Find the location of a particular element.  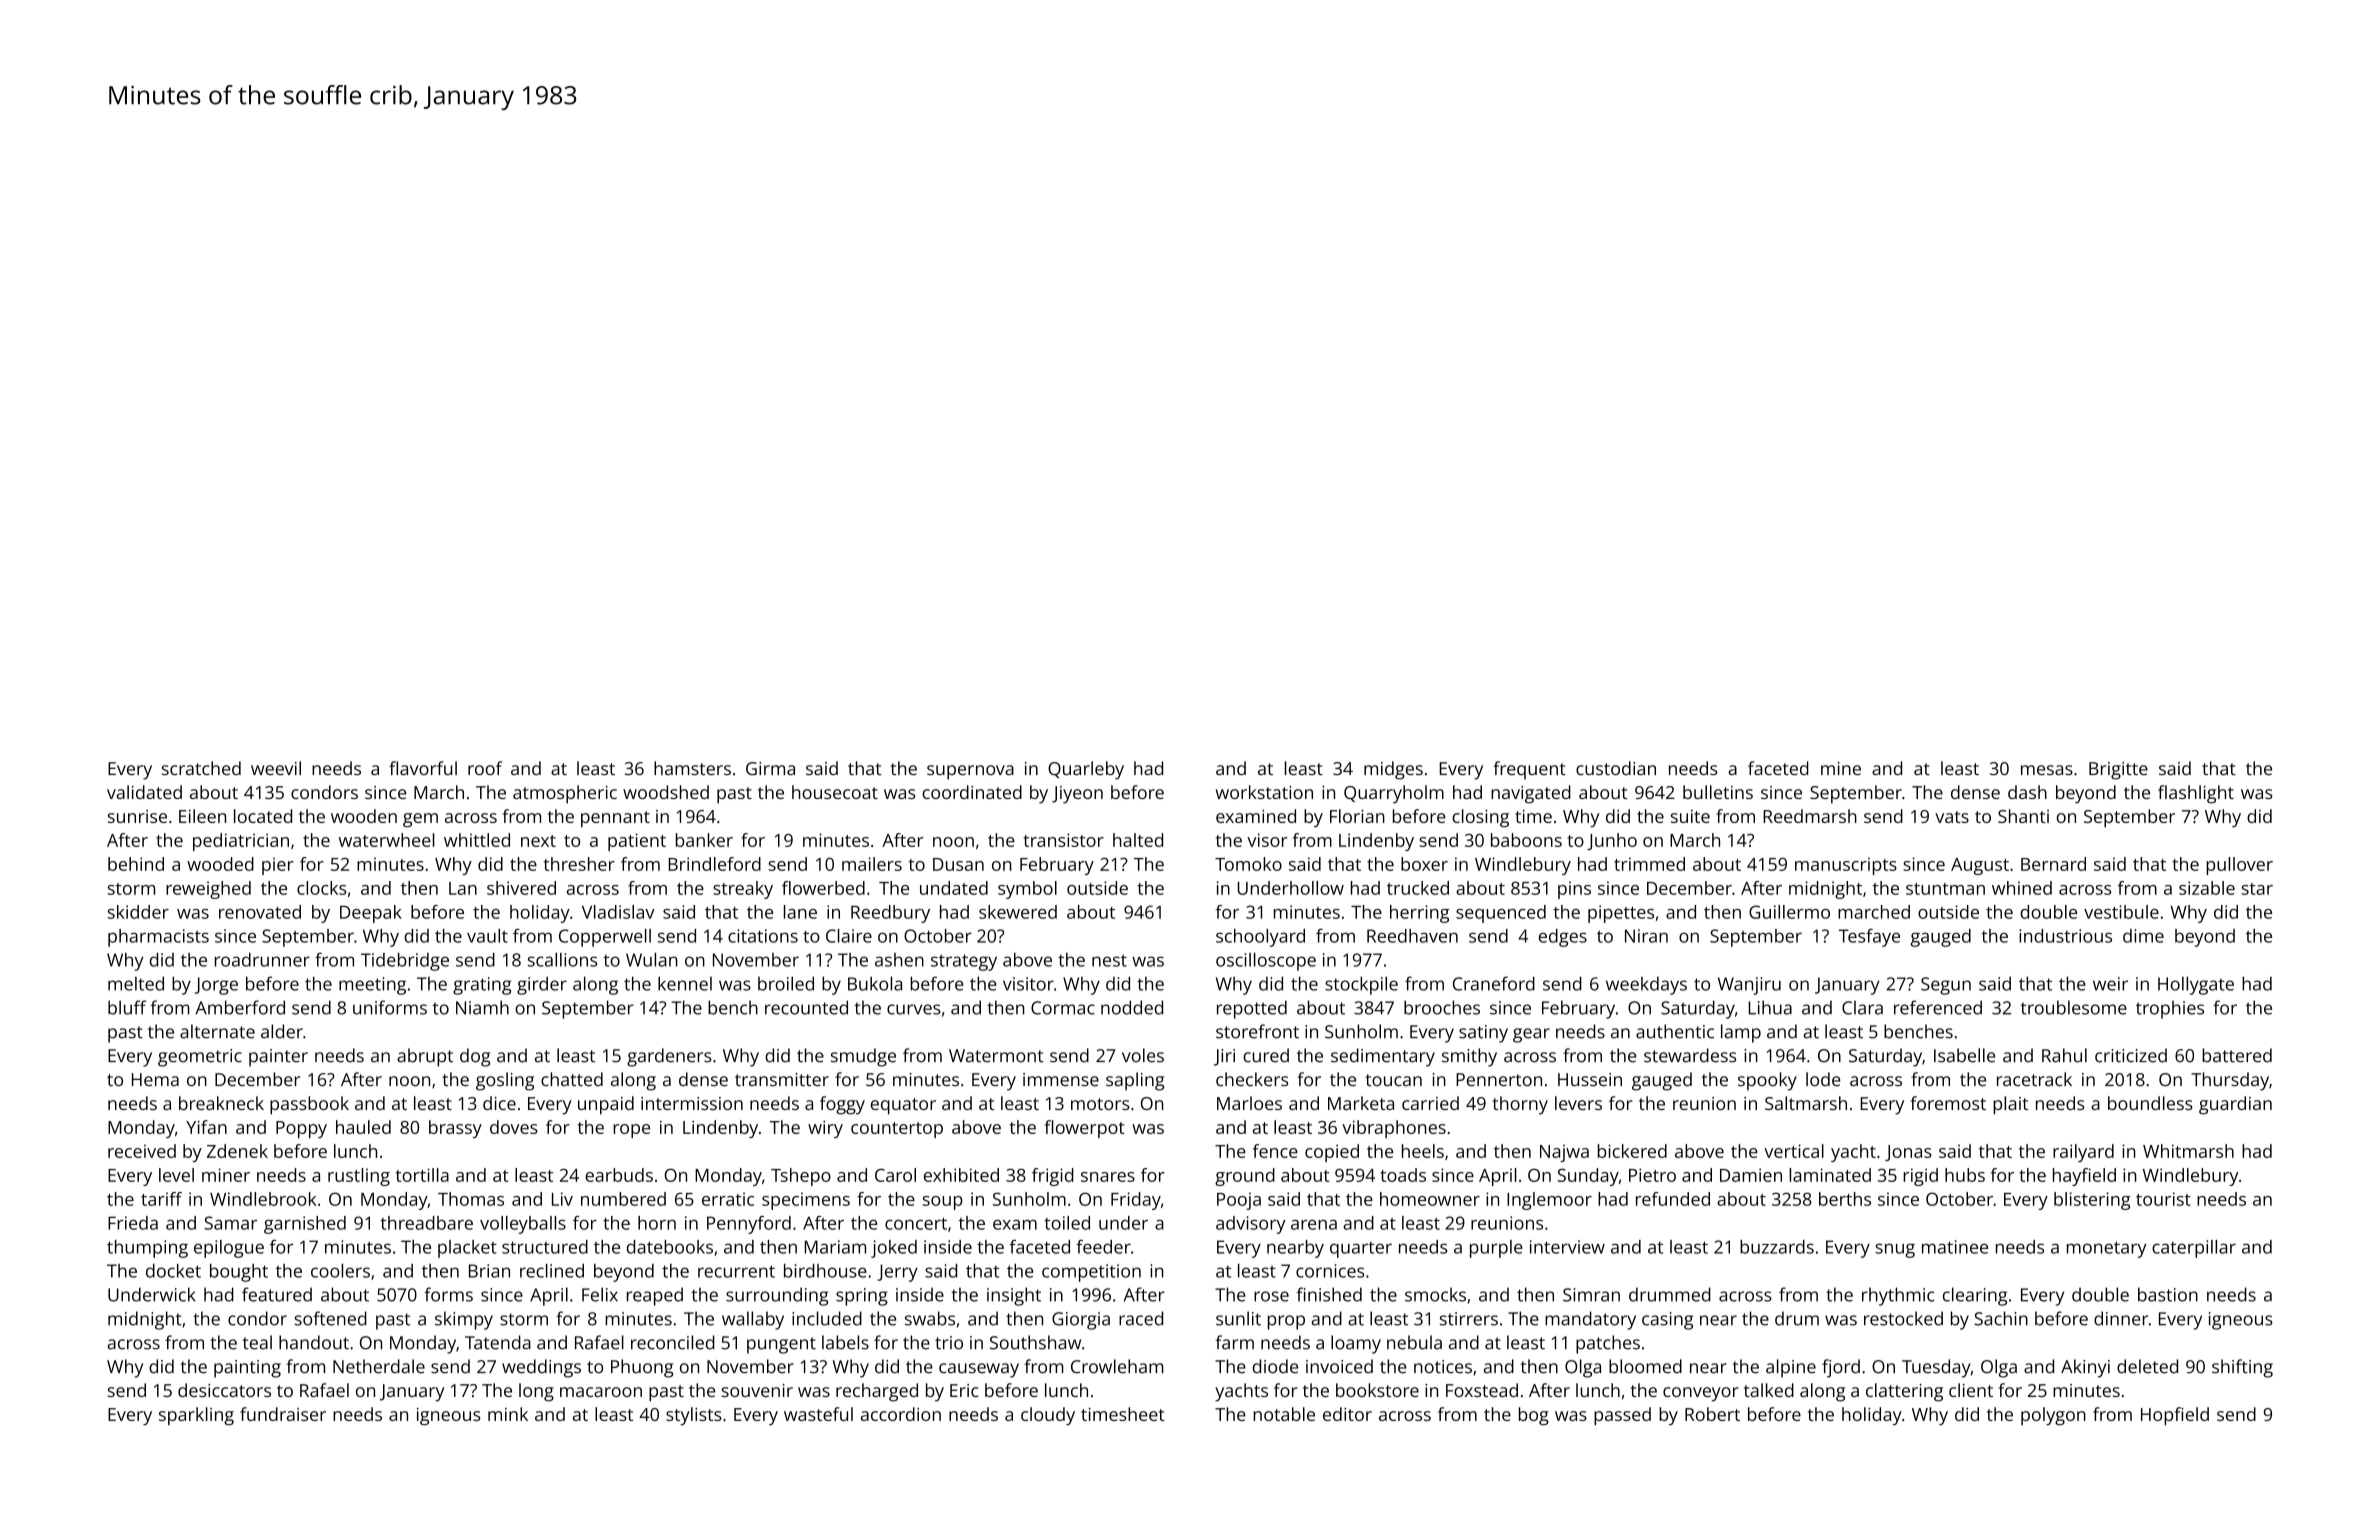

skewered is located at coordinates (1018, 912).
